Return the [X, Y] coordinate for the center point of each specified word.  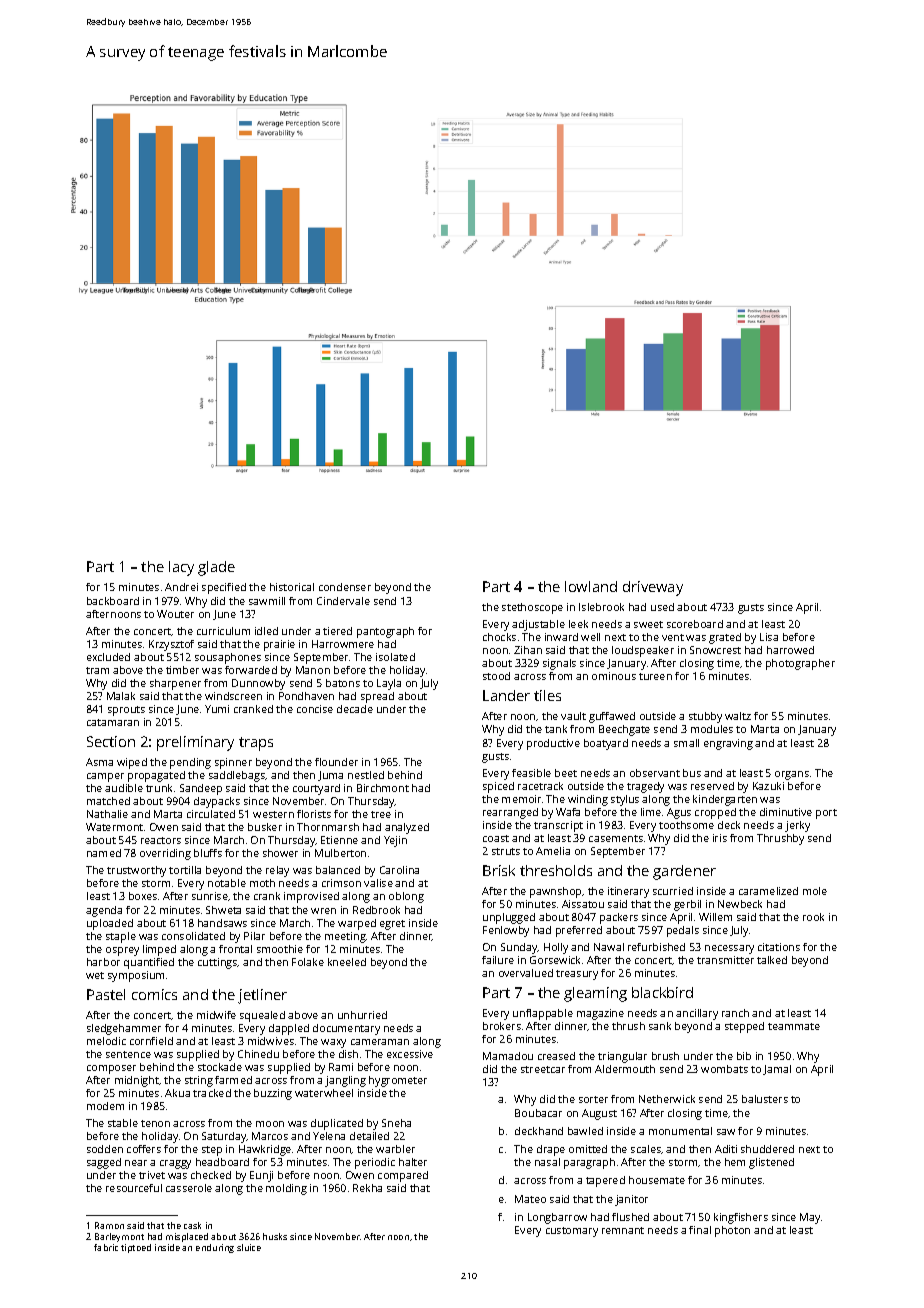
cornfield [151, 1041]
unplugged [509, 918]
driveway [653, 588]
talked [772, 960]
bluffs [208, 853]
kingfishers [741, 1218]
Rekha [367, 1188]
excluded [108, 657]
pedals [683, 931]
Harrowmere [343, 644]
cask [192, 1225]
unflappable [543, 1014]
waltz [738, 716]
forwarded [251, 670]
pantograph [385, 632]
